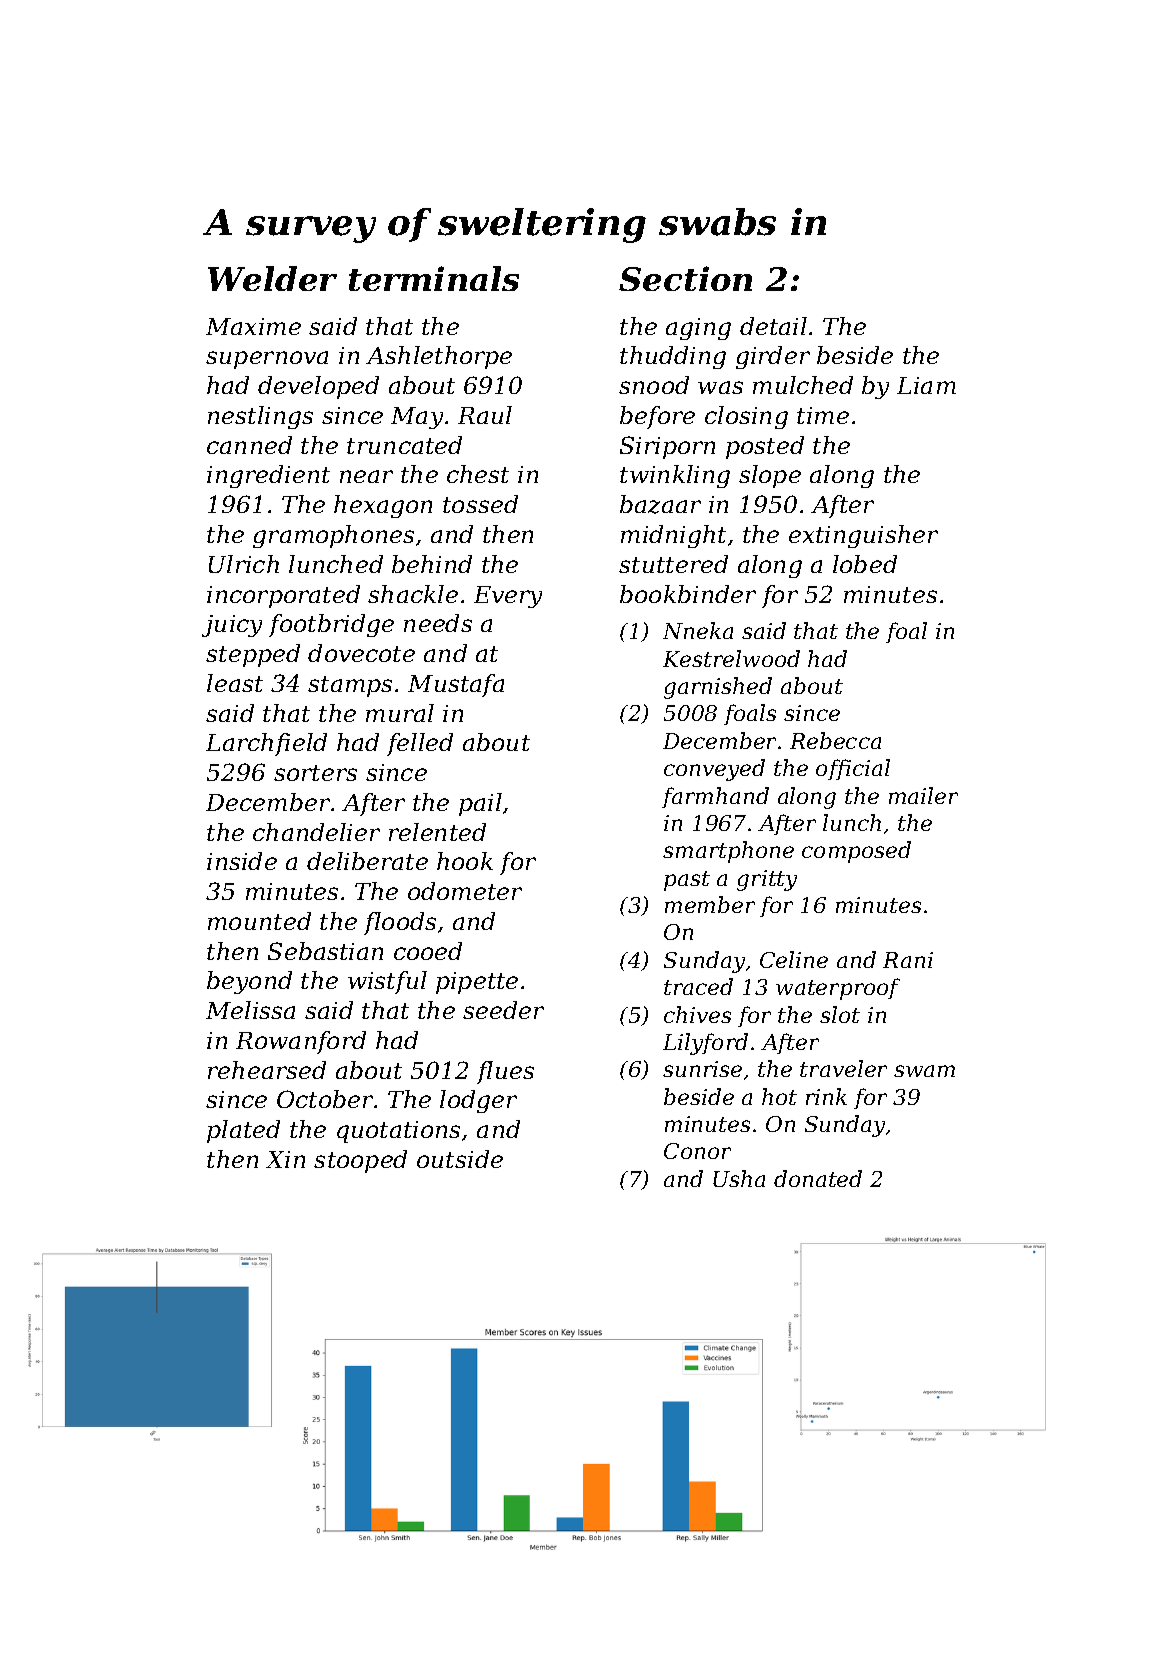 This screenshot has width=1165, height=1654. I want to click on near, so click(366, 476).
